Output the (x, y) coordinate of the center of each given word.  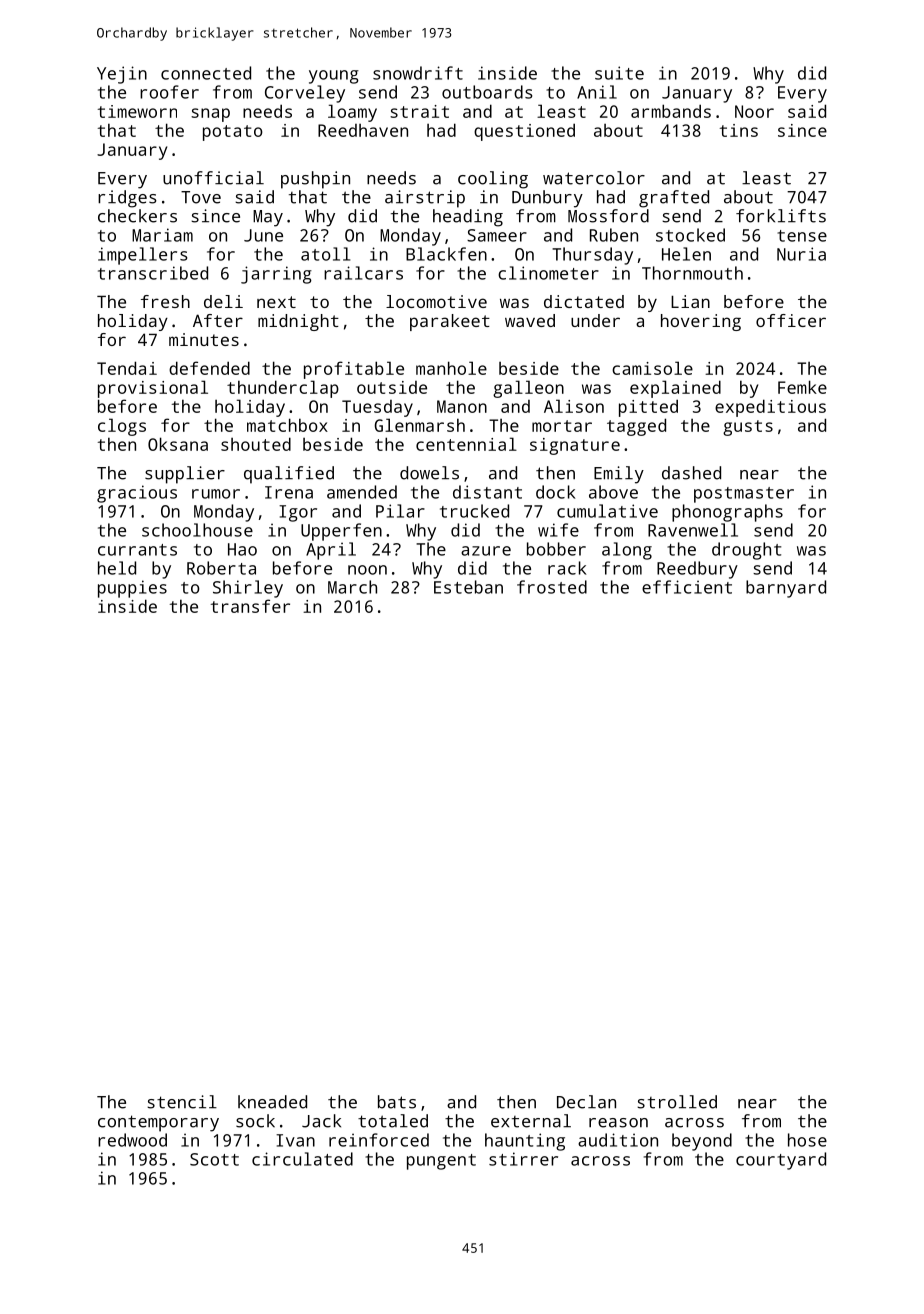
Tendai (127, 368)
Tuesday (377, 408)
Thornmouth (692, 273)
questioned (524, 132)
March (352, 587)
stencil (182, 1102)
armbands (671, 111)
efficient (687, 587)
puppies (132, 589)
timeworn (137, 111)
